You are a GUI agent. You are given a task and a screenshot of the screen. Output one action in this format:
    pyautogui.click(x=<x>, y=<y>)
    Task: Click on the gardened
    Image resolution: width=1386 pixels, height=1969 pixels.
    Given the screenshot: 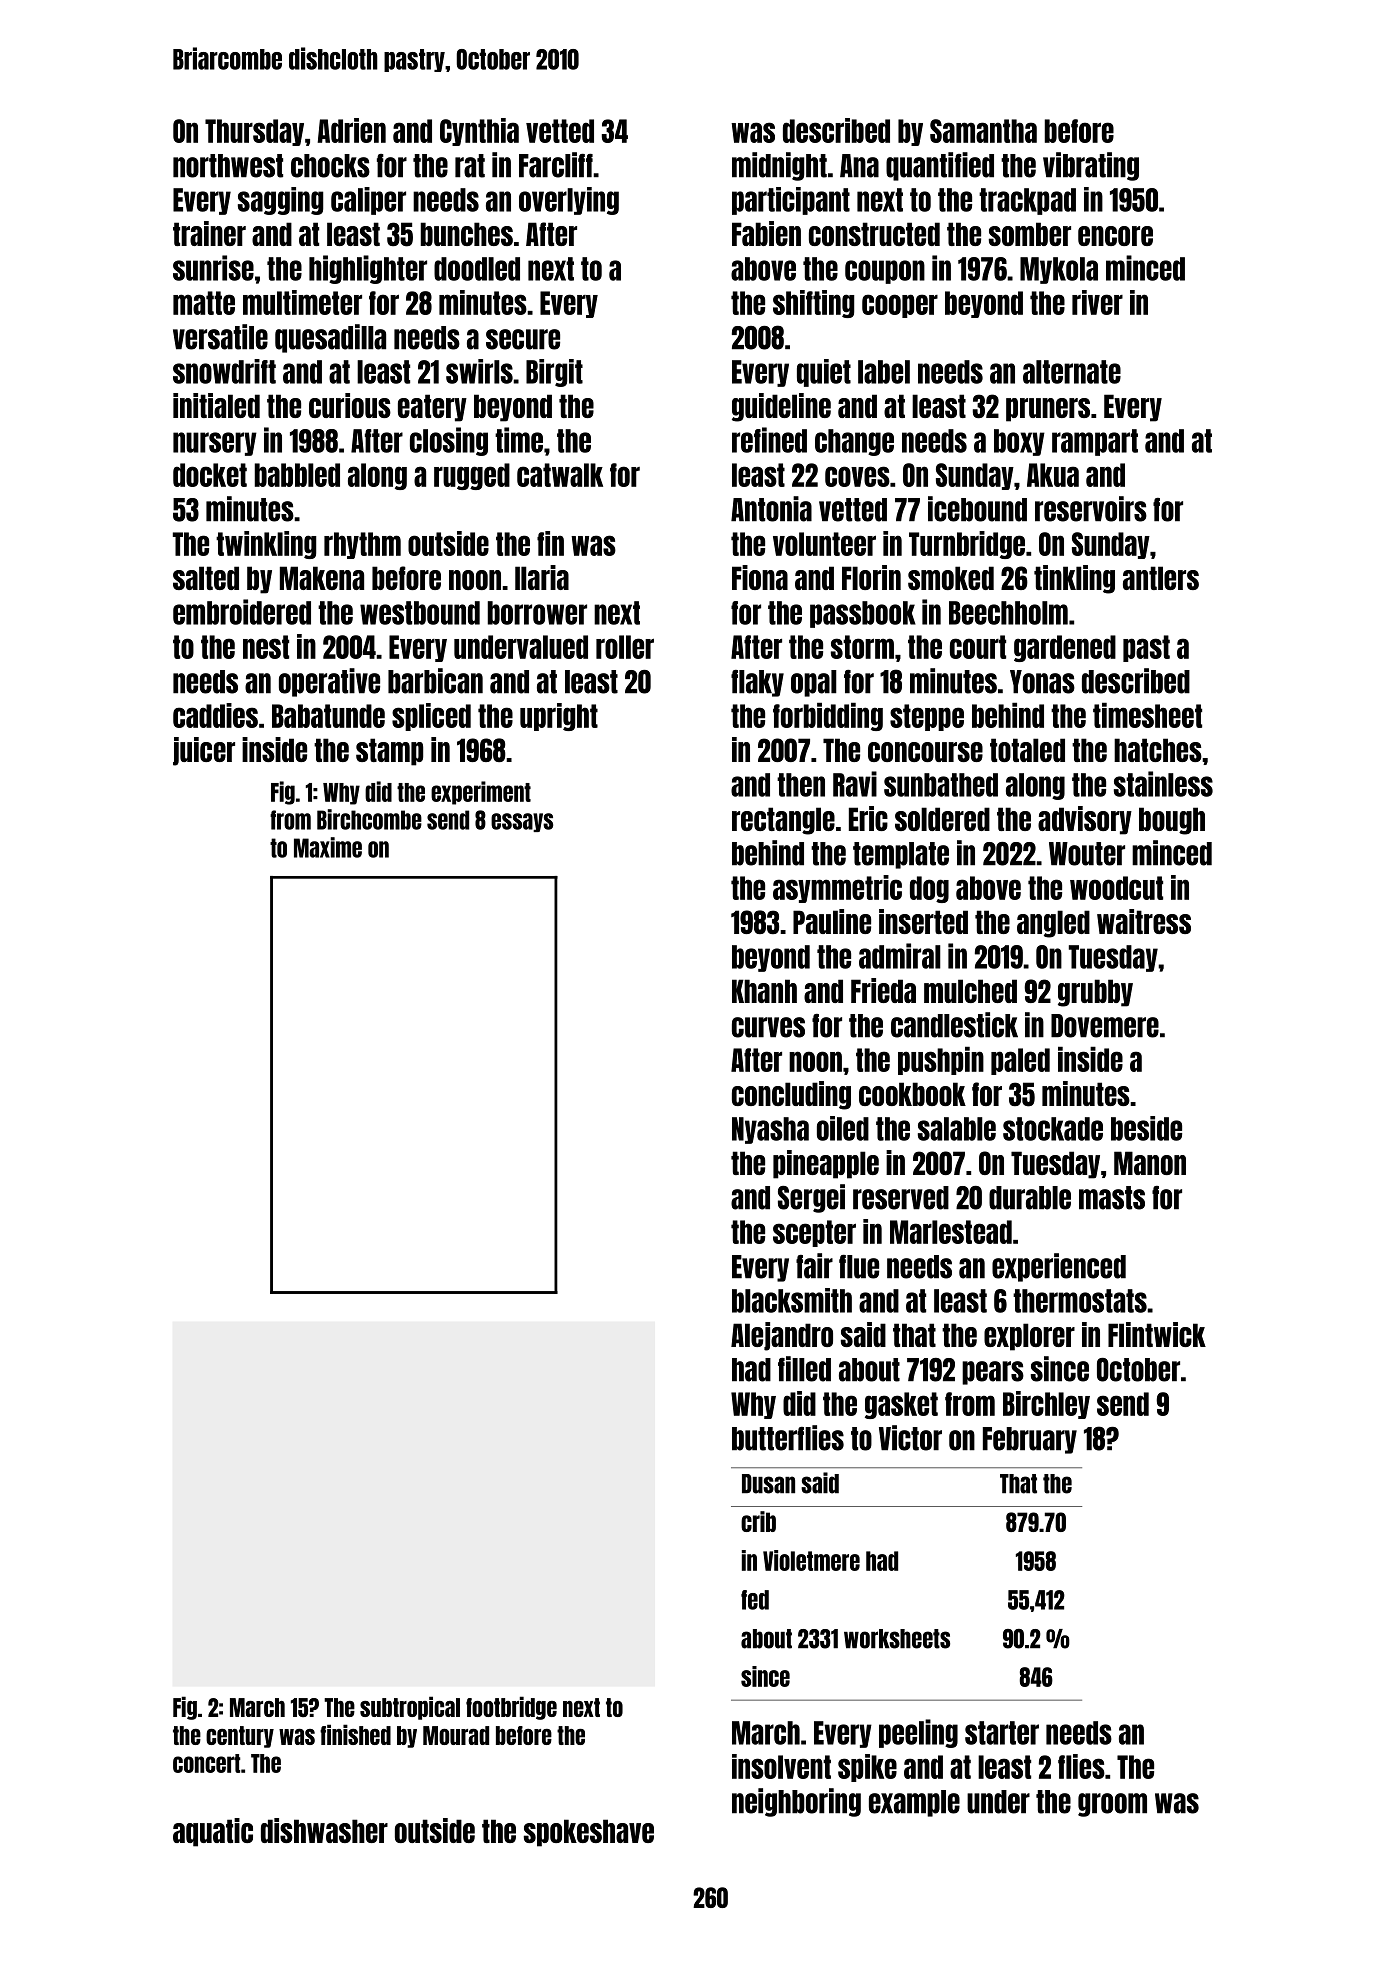 What is the action you would take?
    pyautogui.click(x=1065, y=648)
